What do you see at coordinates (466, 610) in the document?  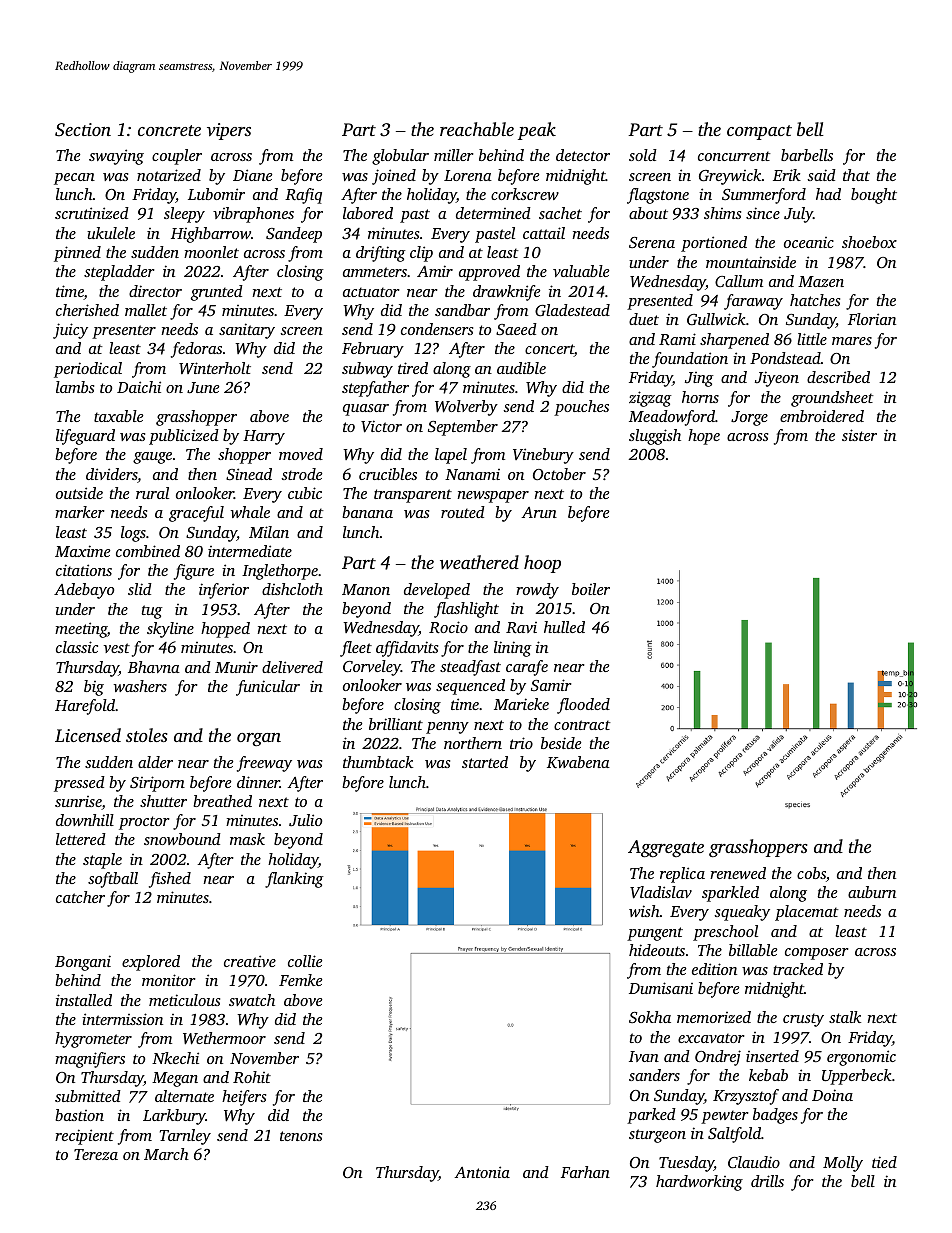 I see `flashlight` at bounding box center [466, 610].
